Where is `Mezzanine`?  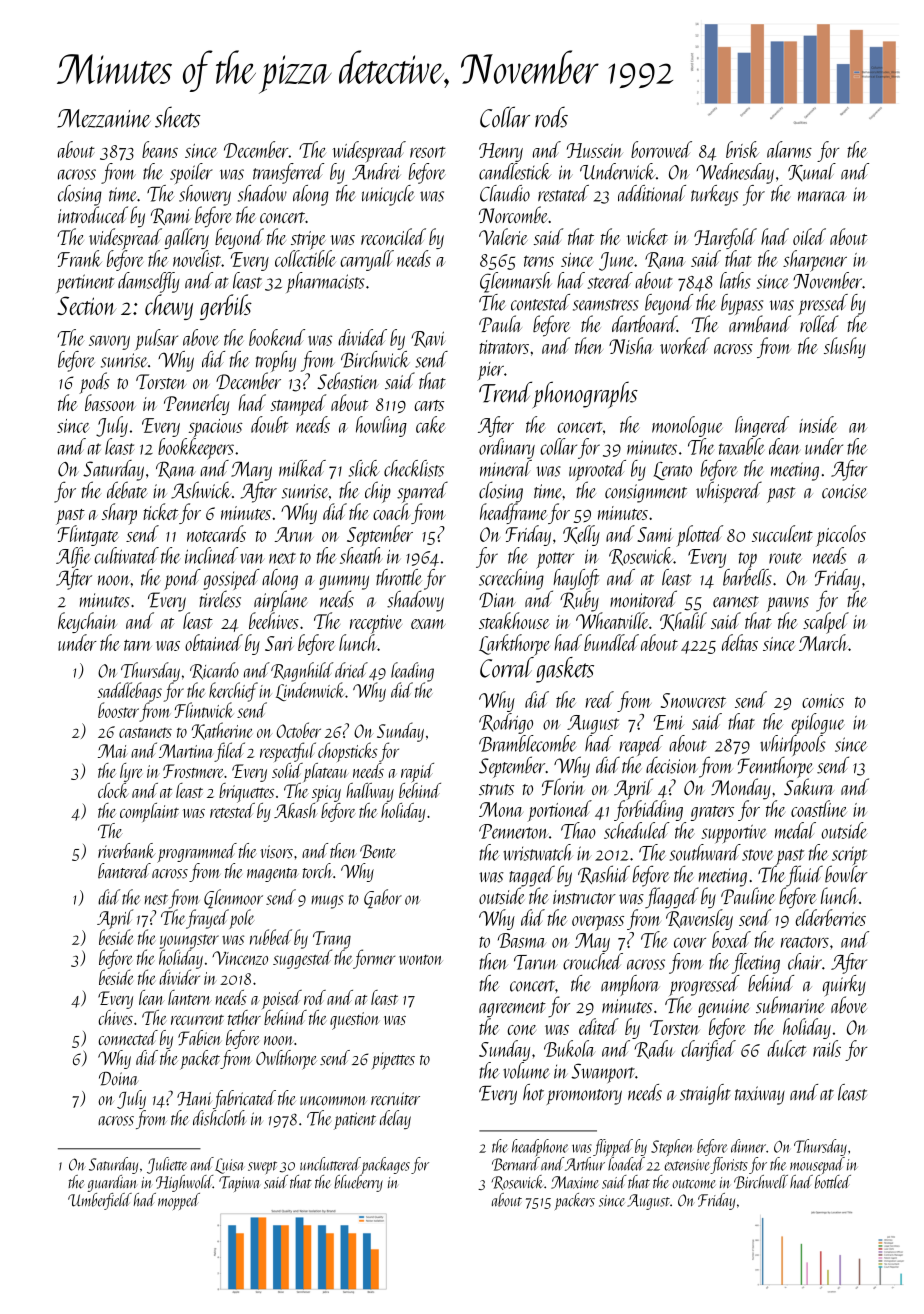
Mezzanine is located at coordinates (104, 118).
